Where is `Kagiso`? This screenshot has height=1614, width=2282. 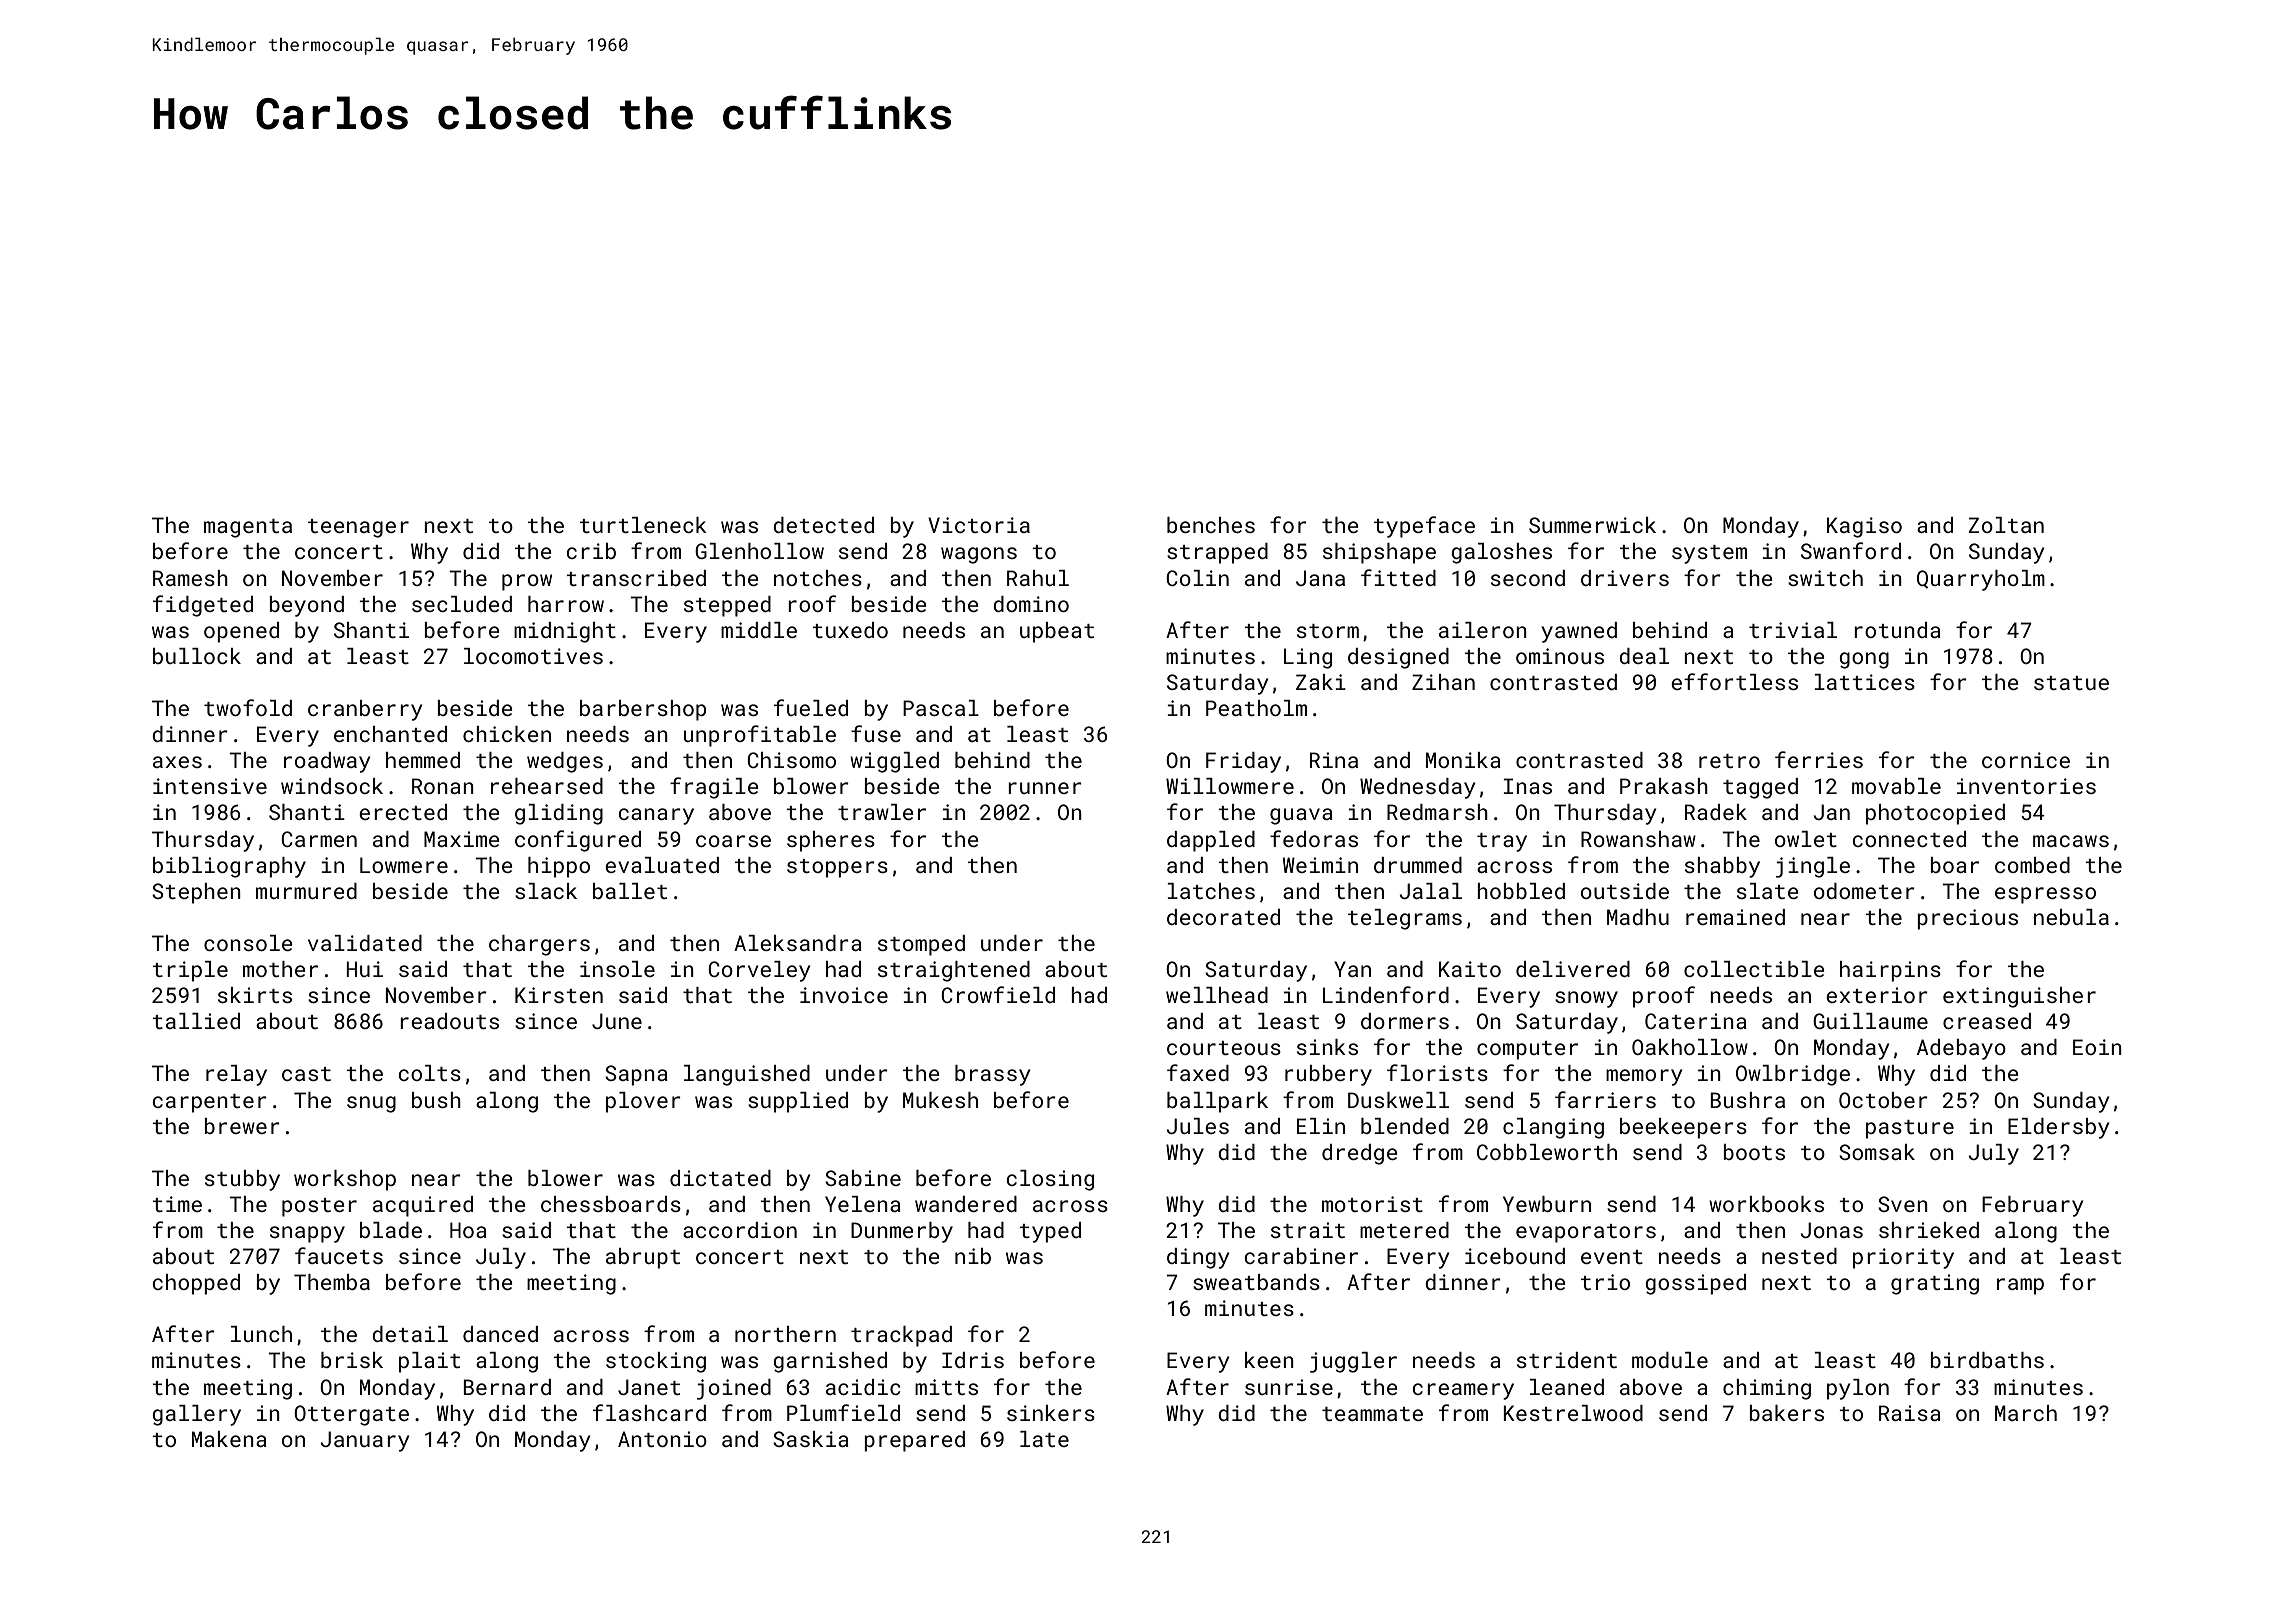
Kagiso is located at coordinates (1864, 527).
